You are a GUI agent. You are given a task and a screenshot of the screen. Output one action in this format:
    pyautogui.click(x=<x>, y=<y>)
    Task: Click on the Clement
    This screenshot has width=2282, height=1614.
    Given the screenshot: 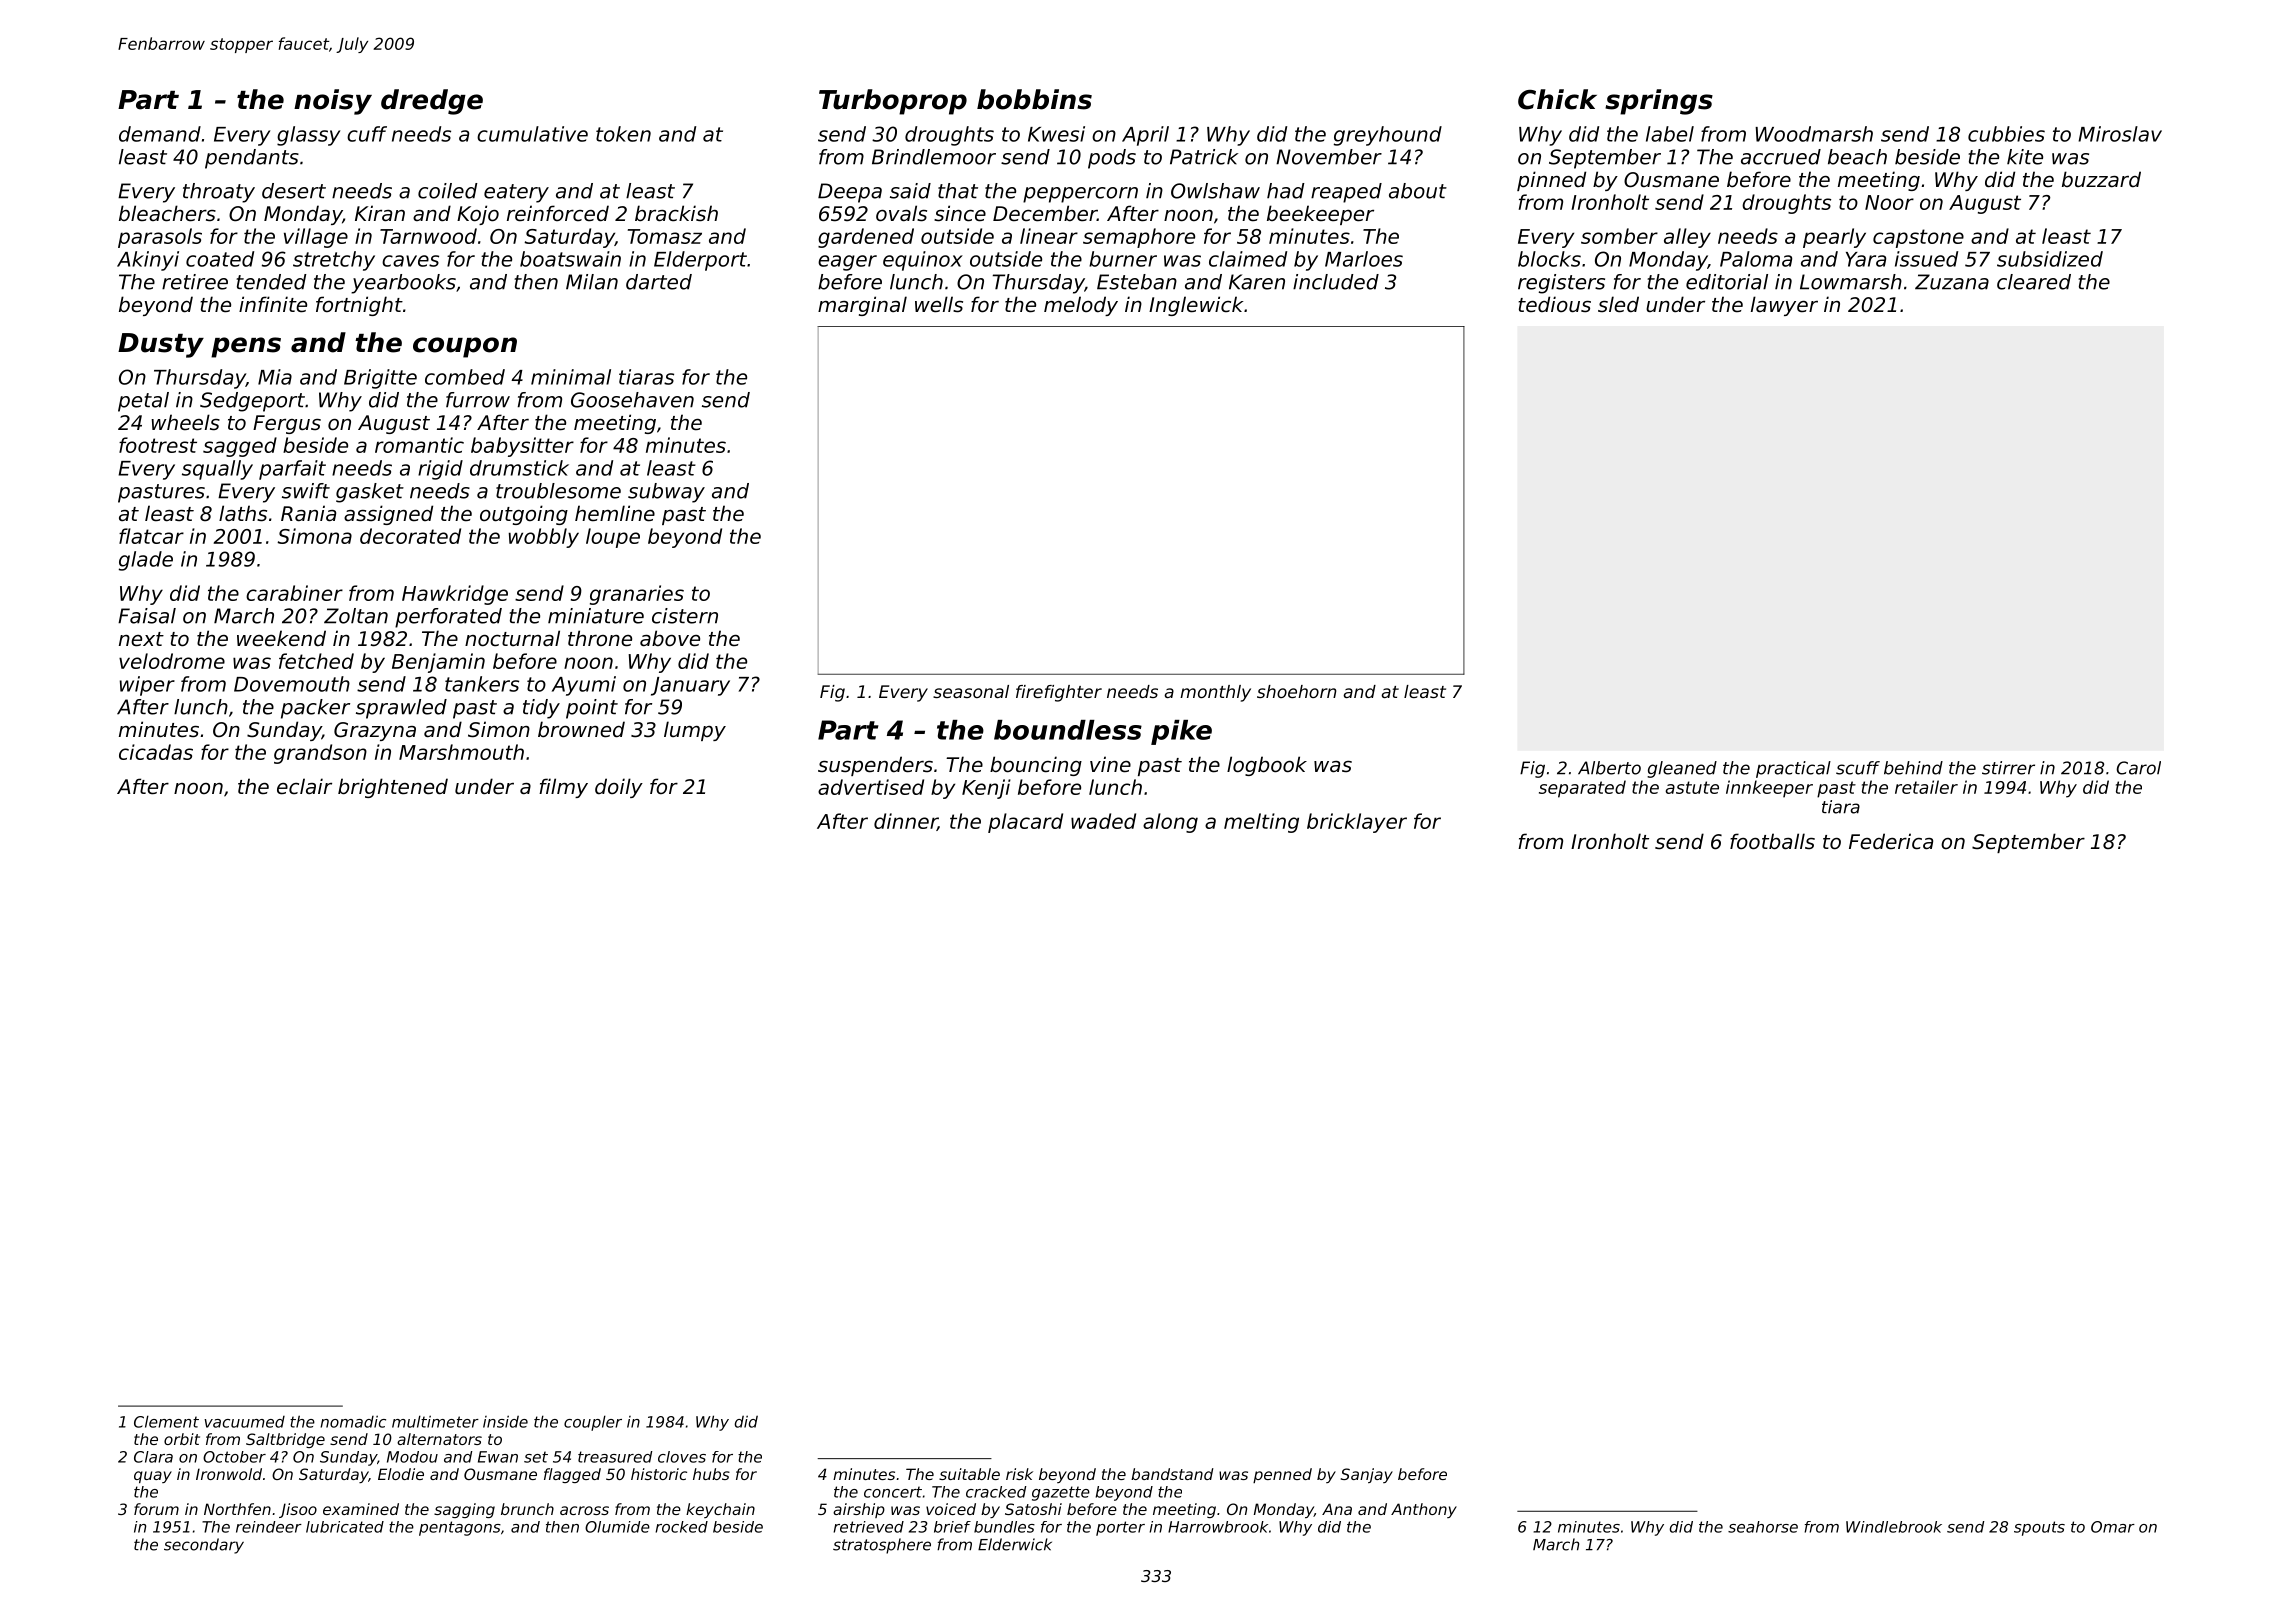 What is the action you would take?
    pyautogui.click(x=166, y=1421)
